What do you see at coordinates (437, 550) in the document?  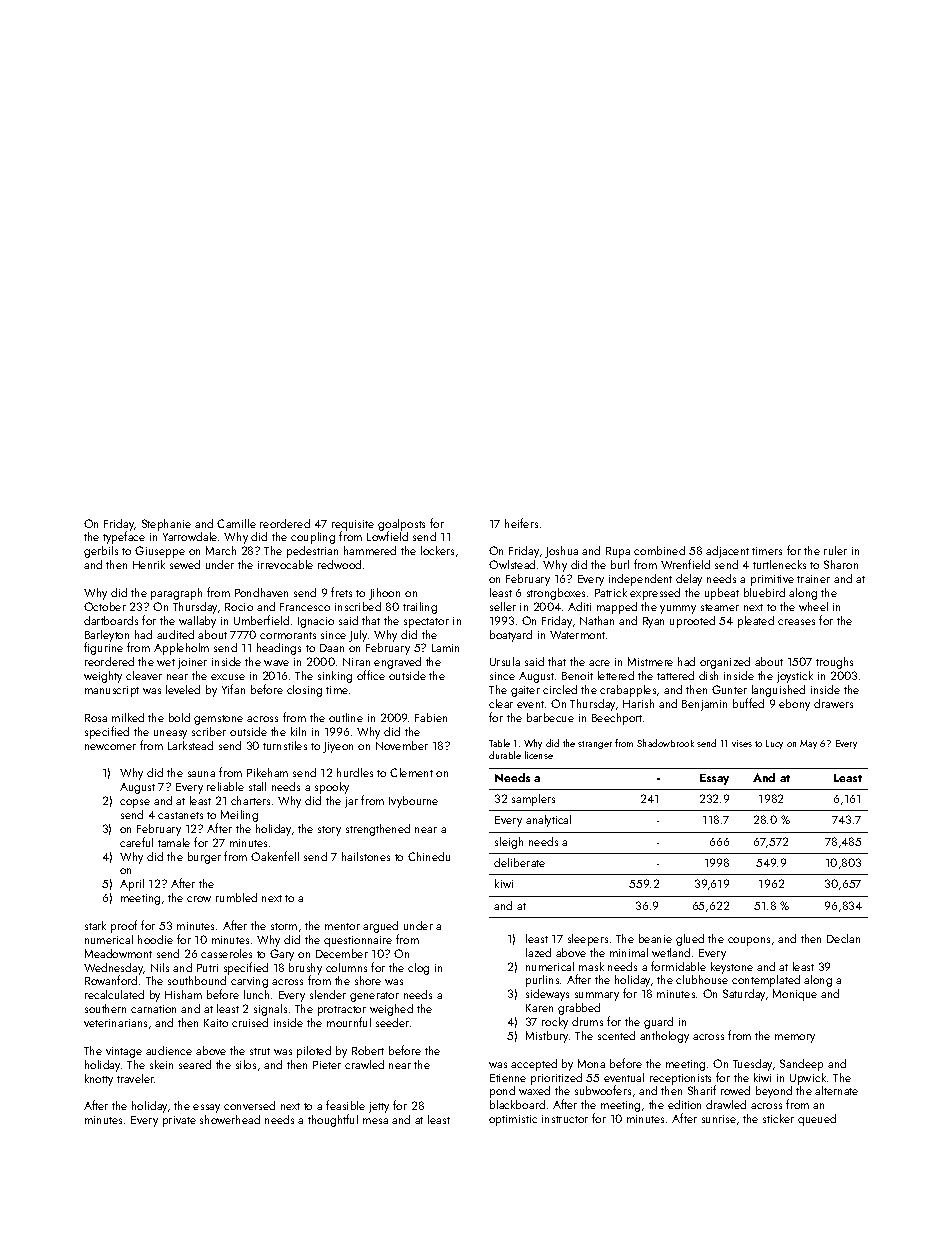 I see `lockers` at bounding box center [437, 550].
